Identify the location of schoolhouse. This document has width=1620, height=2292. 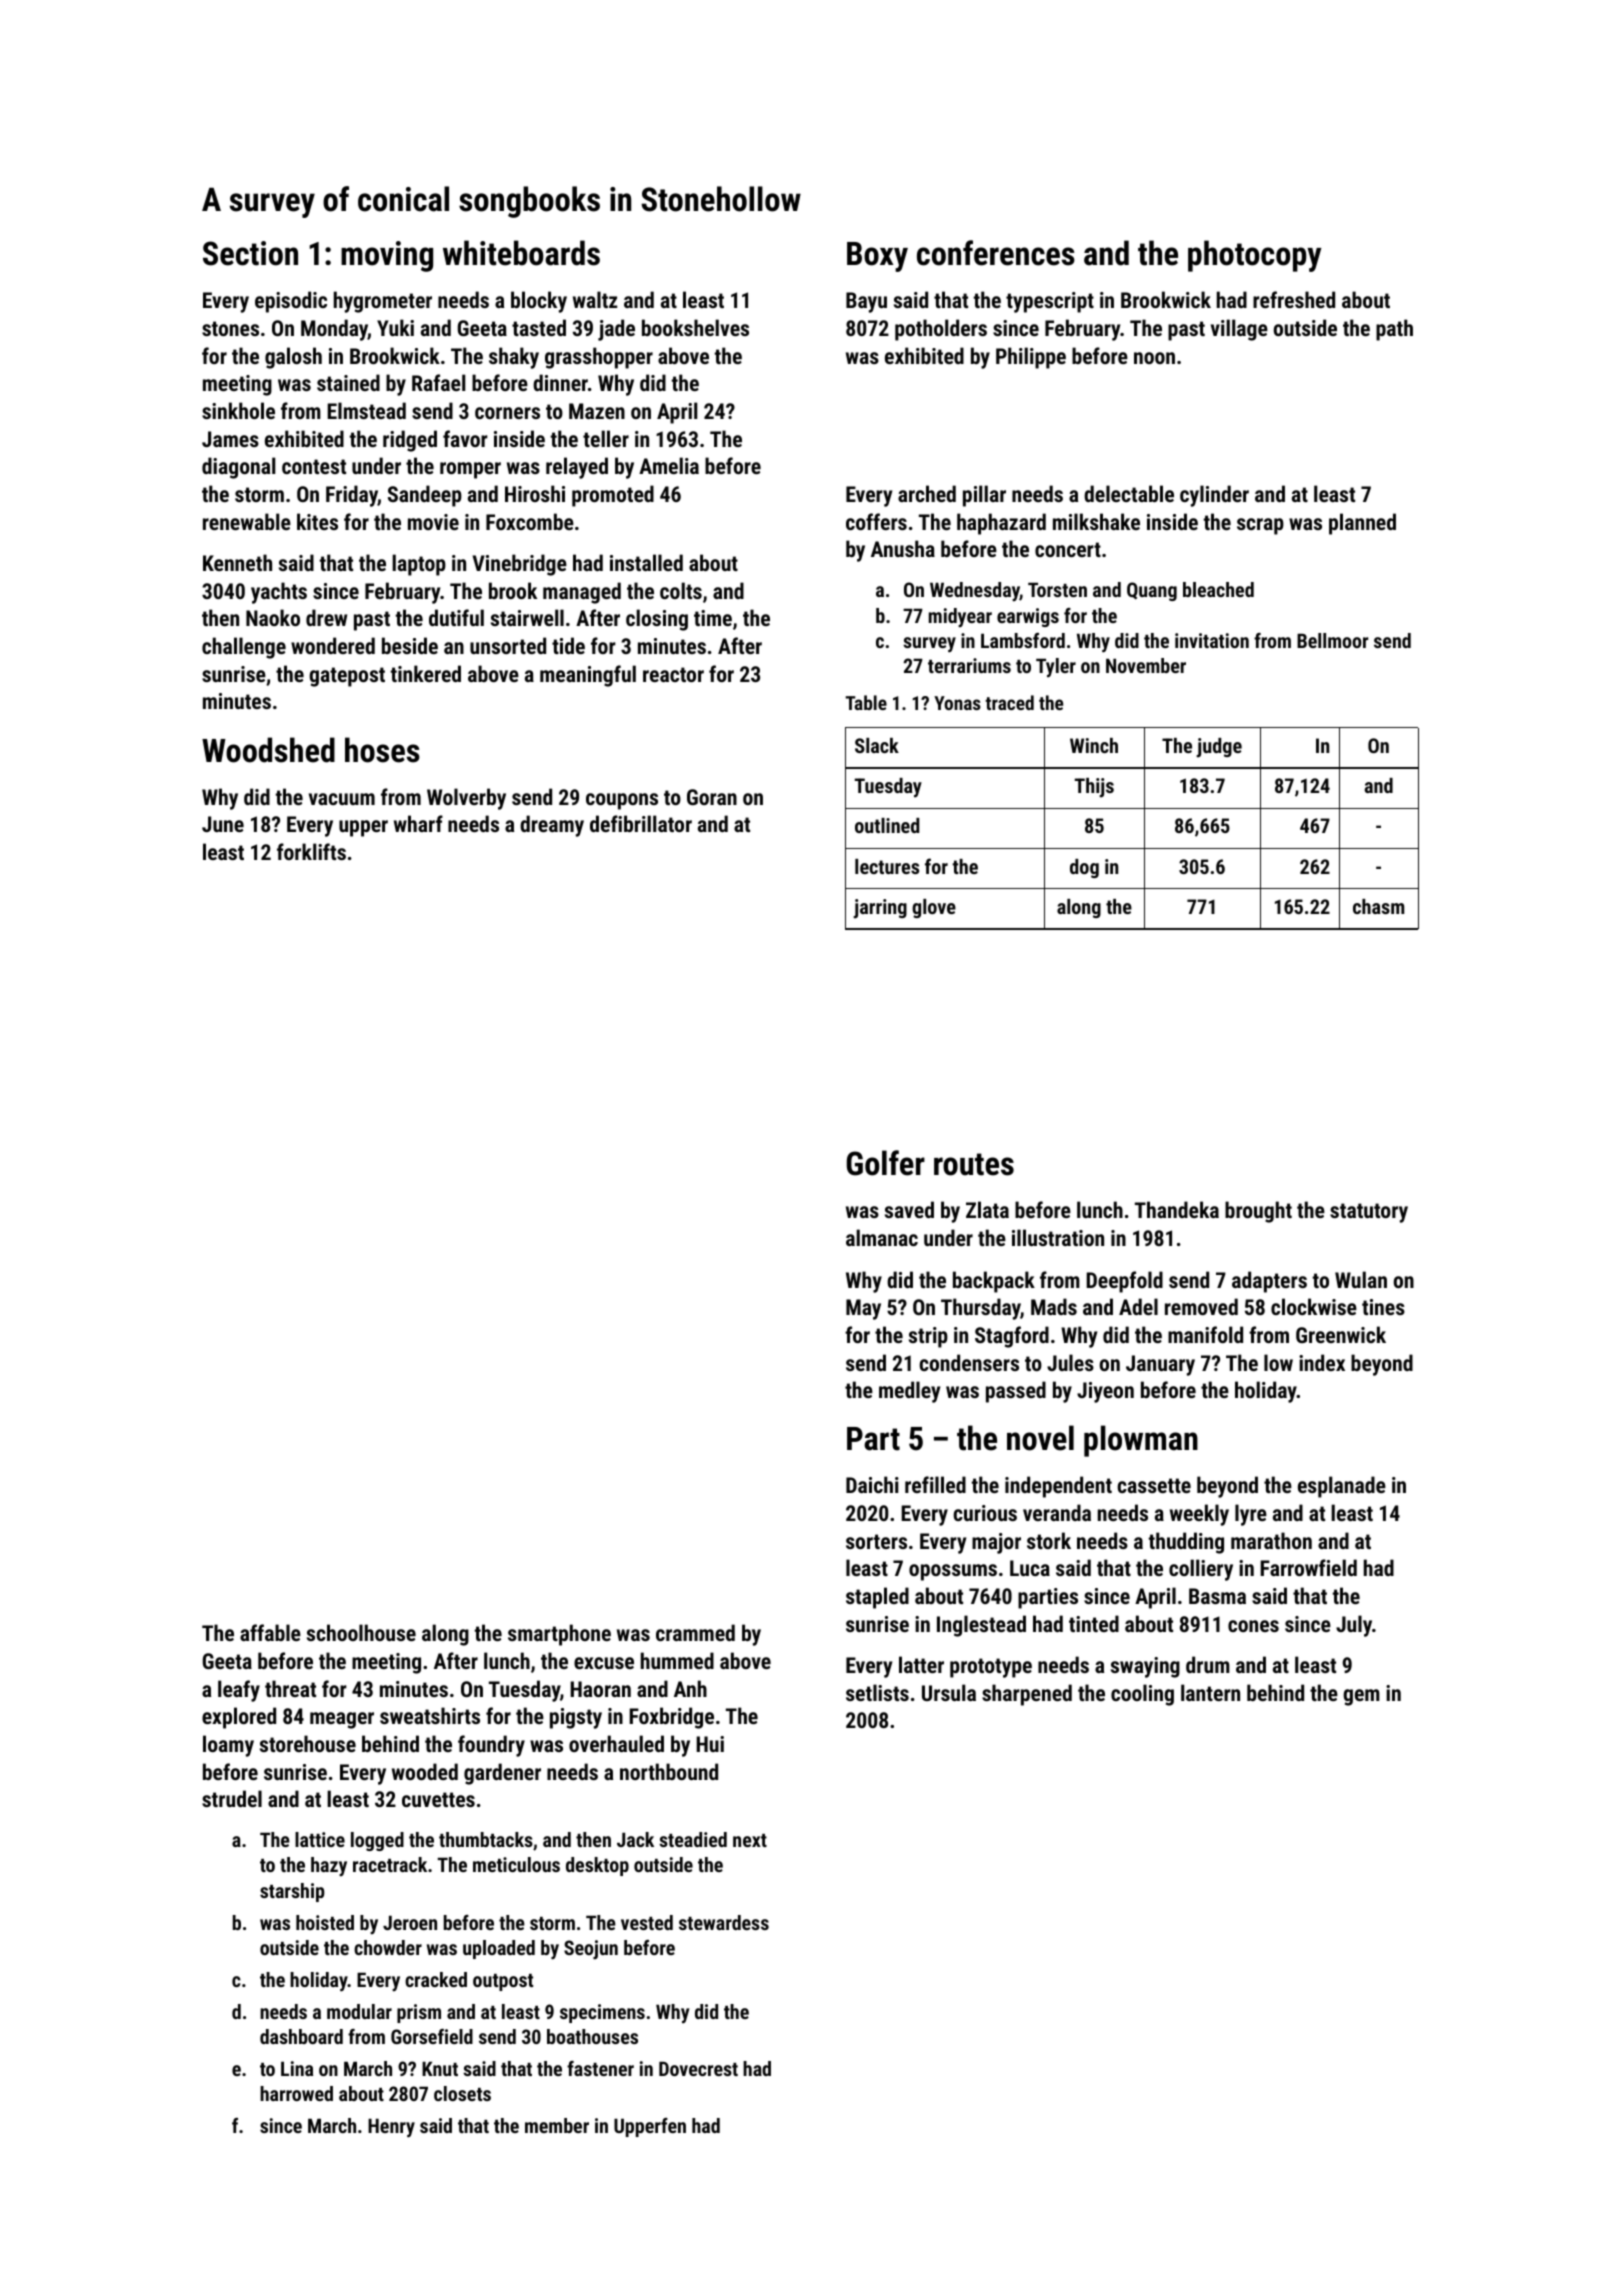
(361, 1632).
